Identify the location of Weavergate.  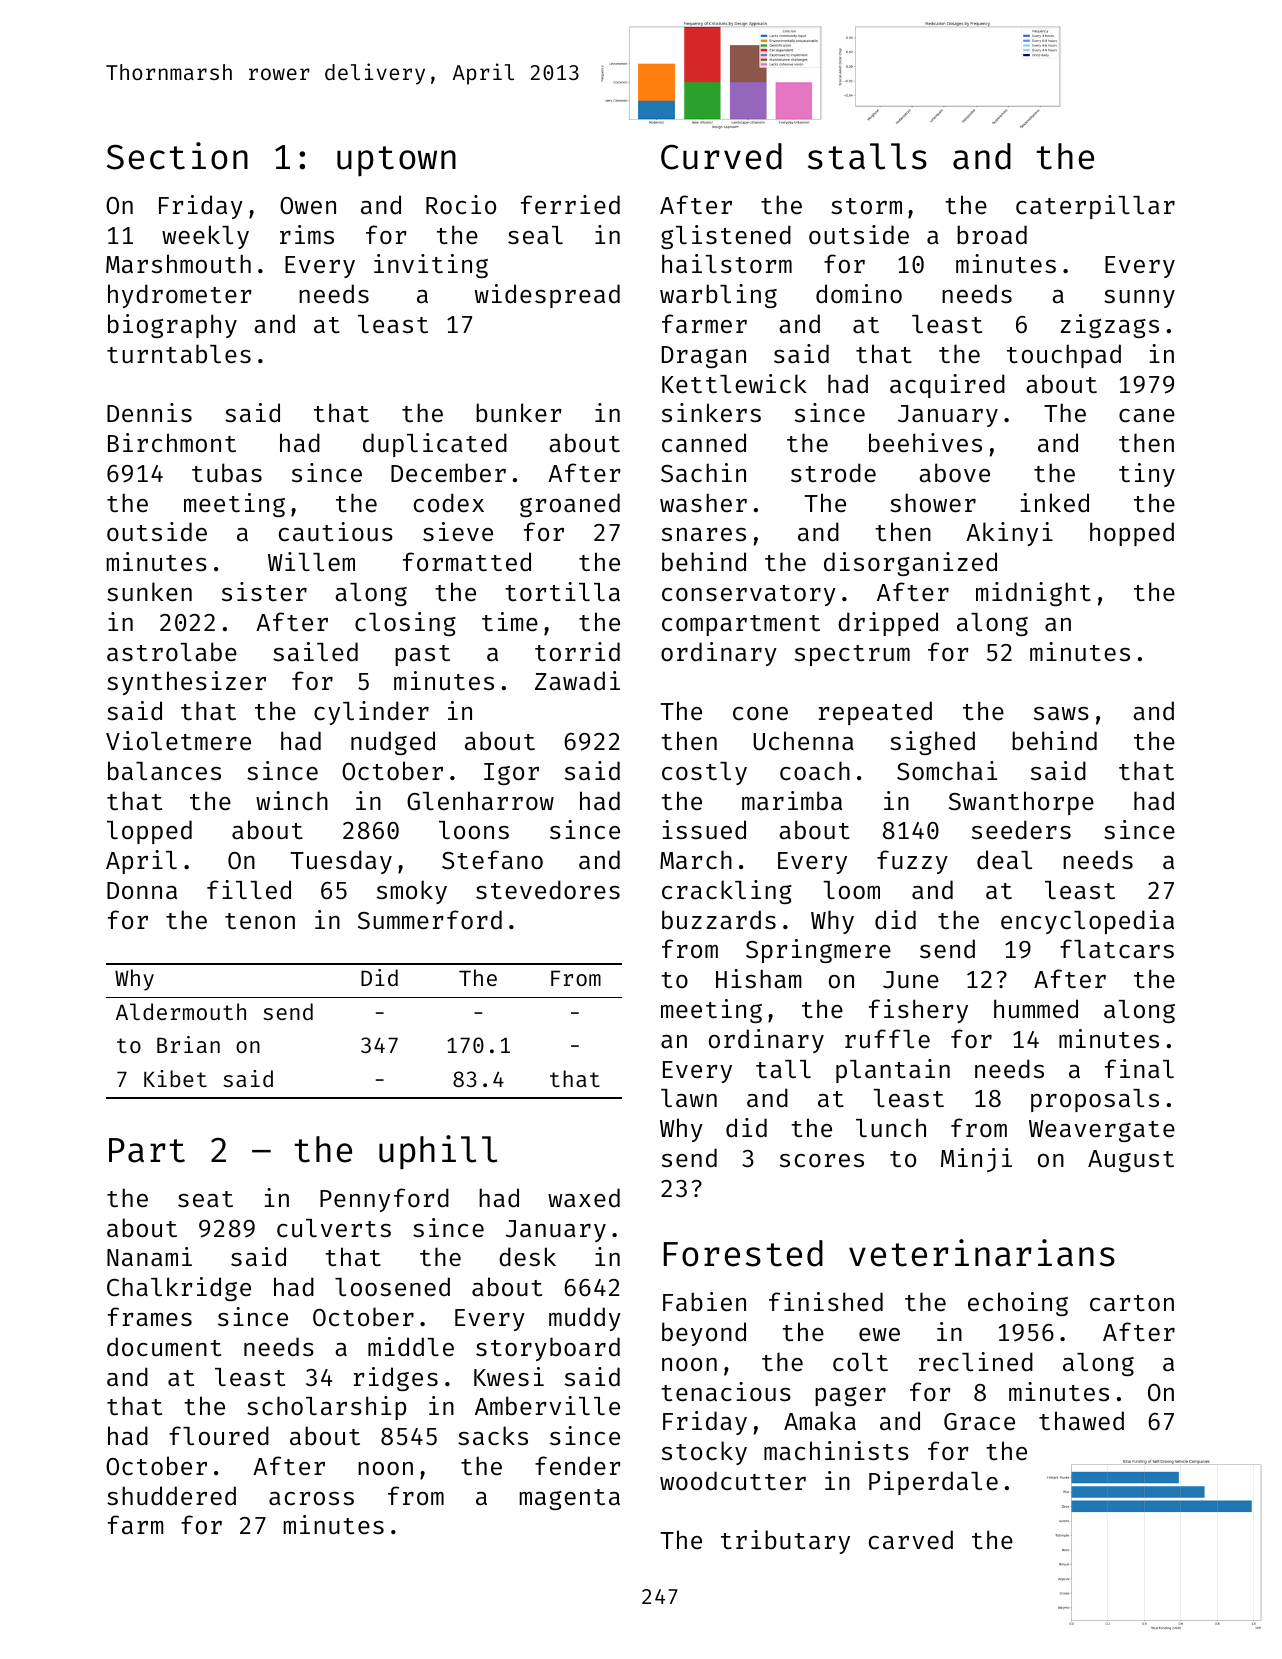
(1102, 1131).
